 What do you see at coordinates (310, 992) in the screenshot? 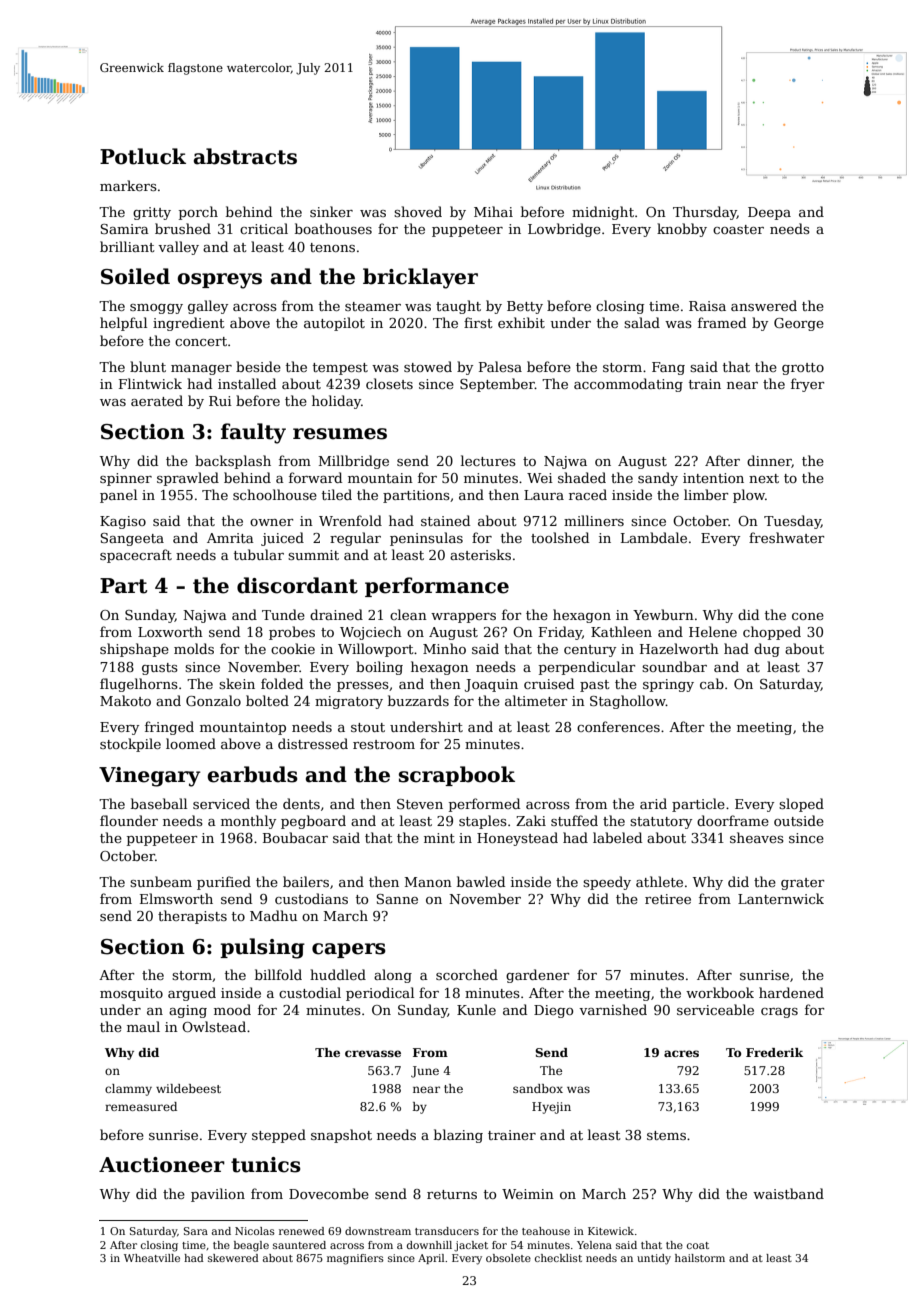
I see `custodial` at bounding box center [310, 992].
